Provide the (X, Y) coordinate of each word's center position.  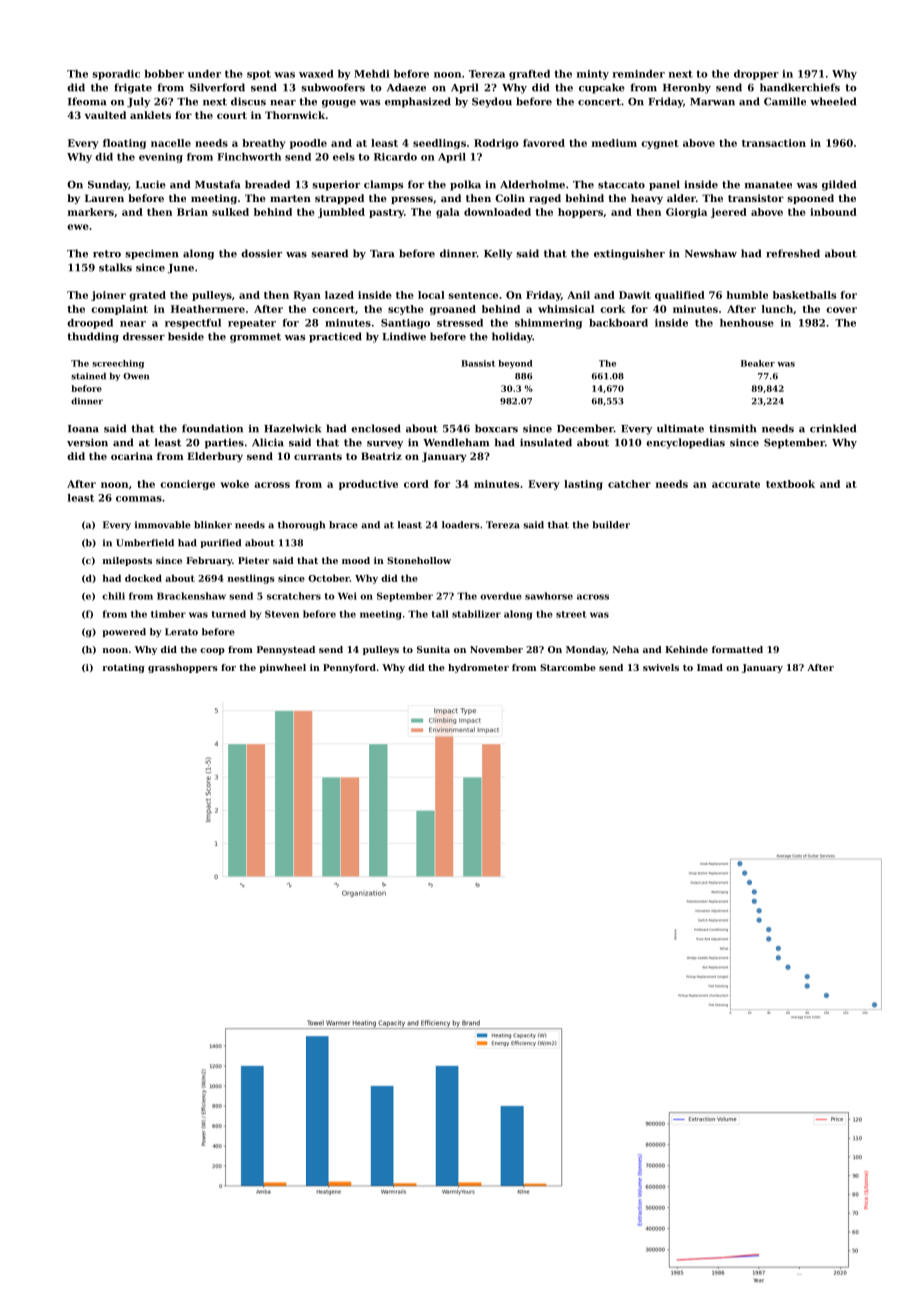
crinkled (833, 428)
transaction (774, 143)
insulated (546, 442)
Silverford (217, 87)
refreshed (793, 253)
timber (168, 614)
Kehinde (686, 649)
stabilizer (476, 614)
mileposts (127, 561)
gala (448, 213)
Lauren (104, 198)
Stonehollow (419, 560)
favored (544, 143)
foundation (212, 428)
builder (611, 525)
